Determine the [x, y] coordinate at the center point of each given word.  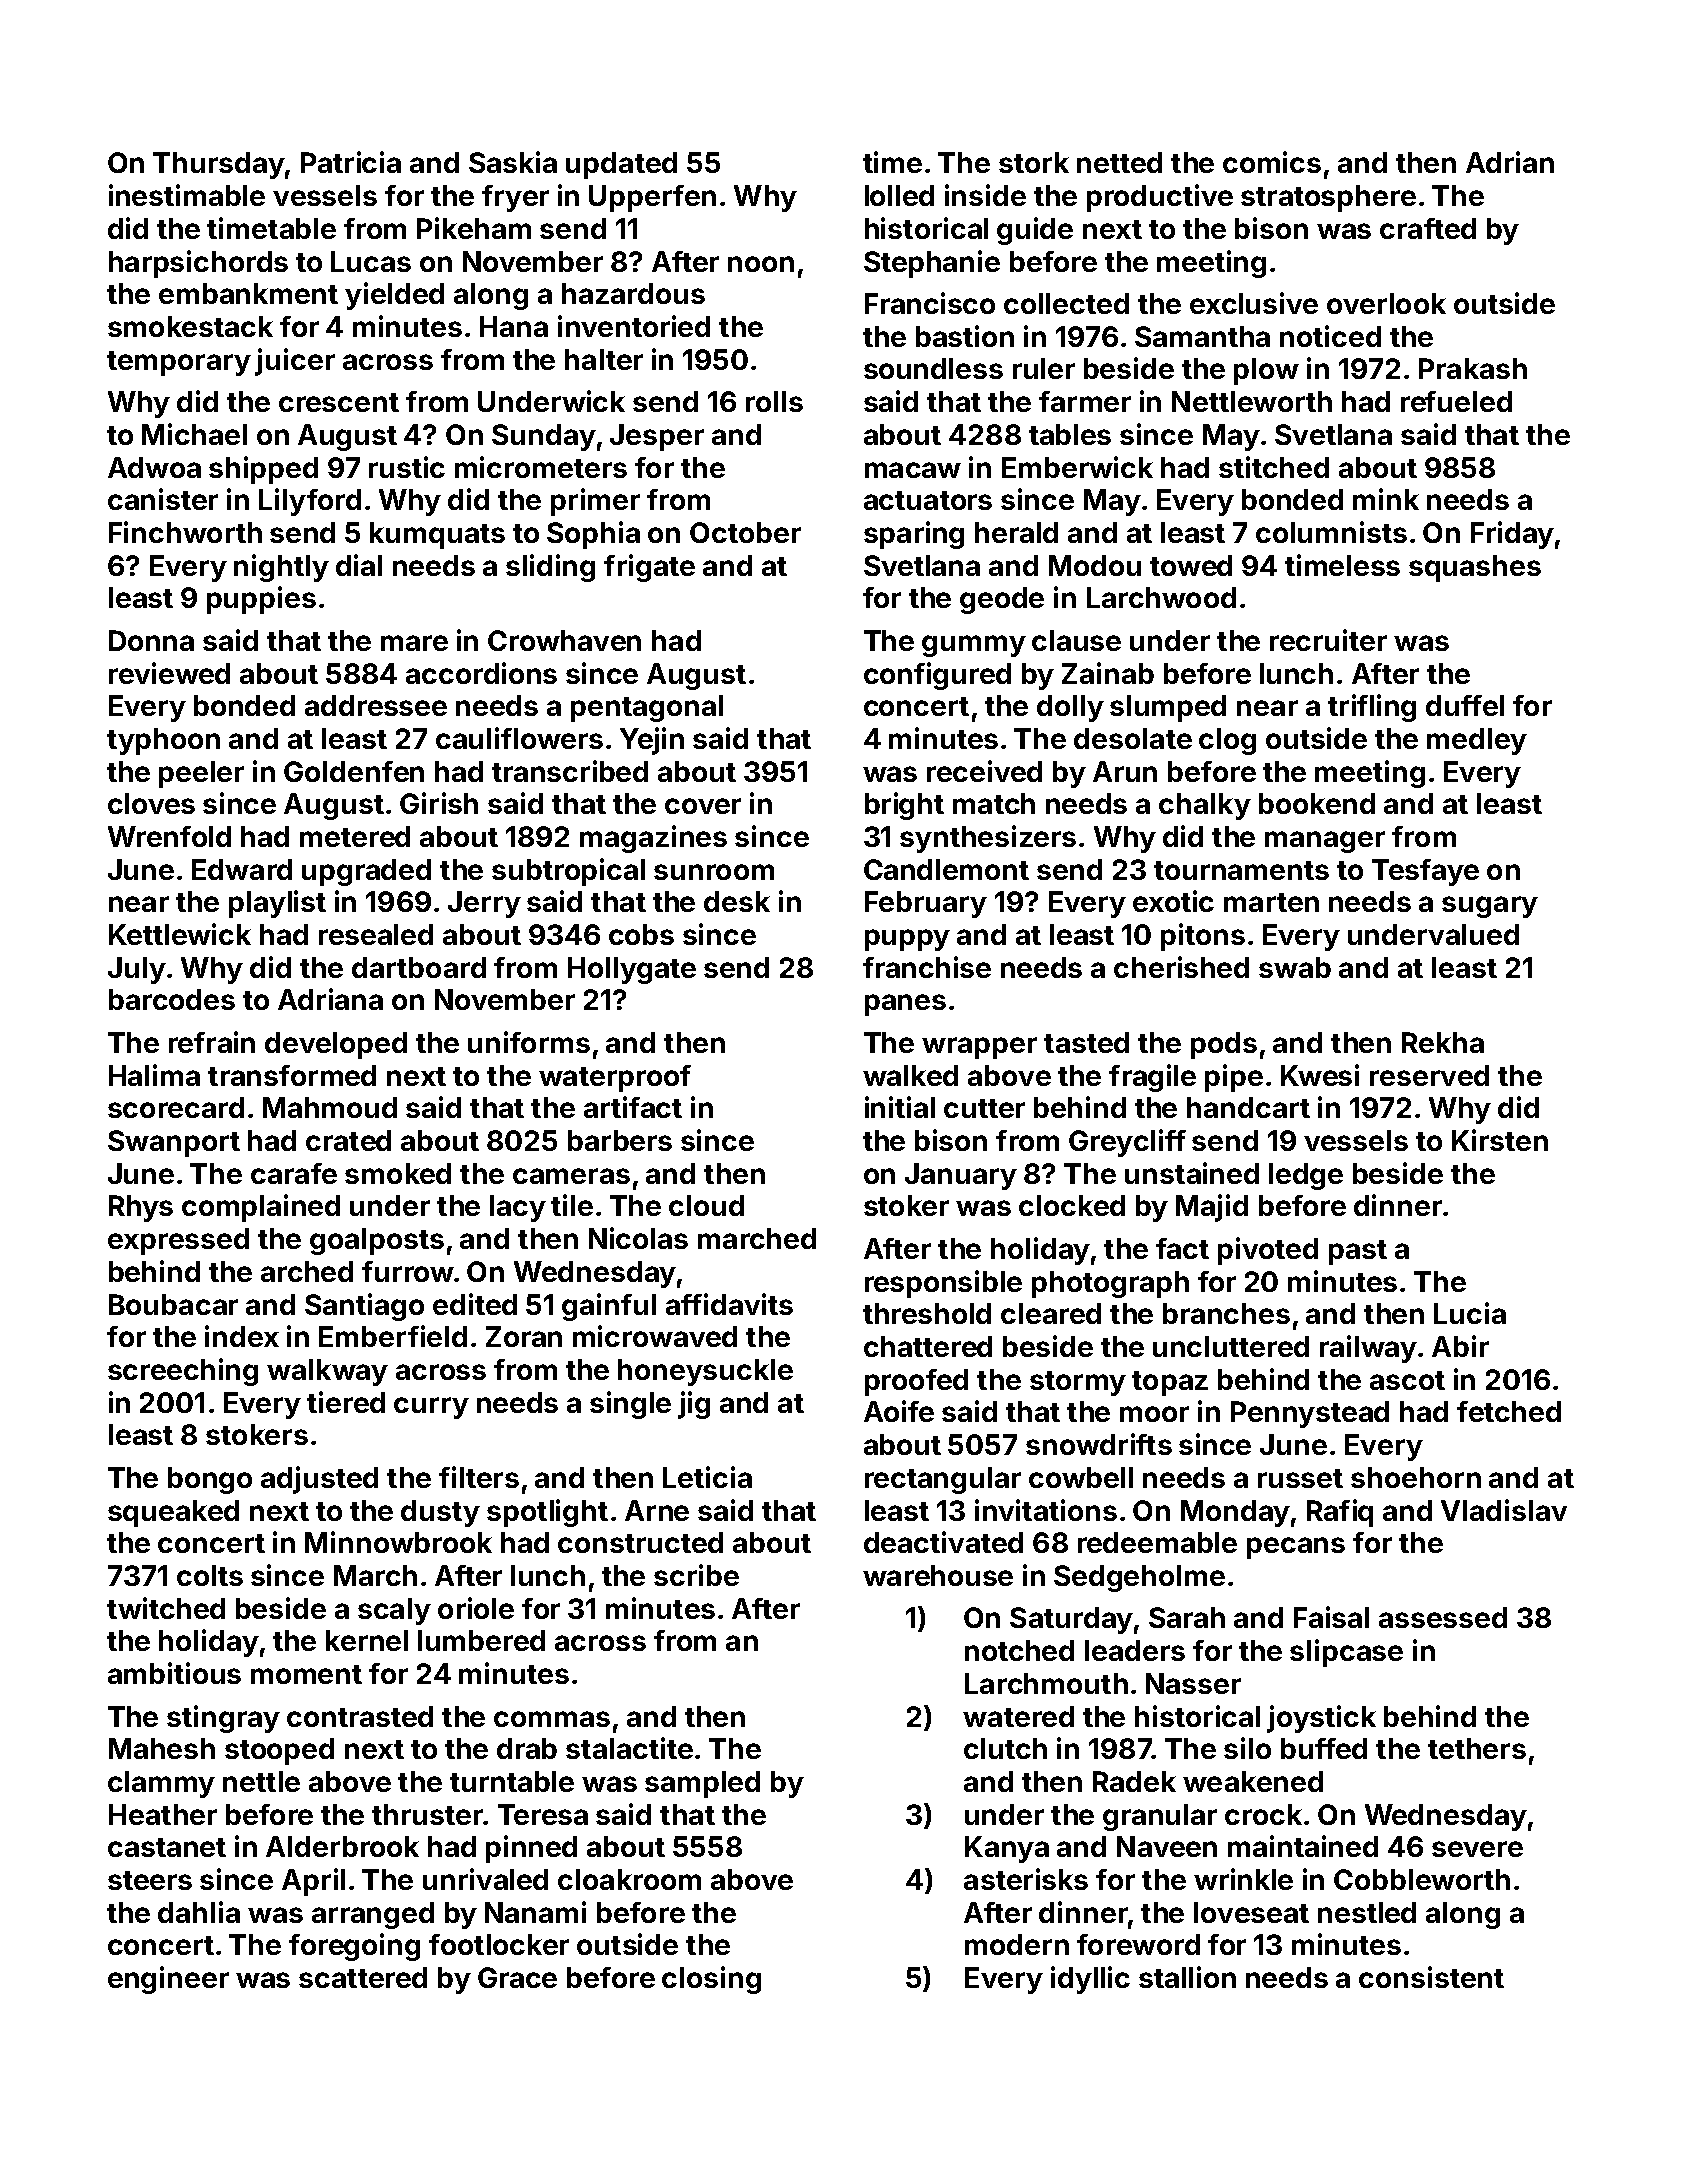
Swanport [174, 1143]
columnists [1331, 532]
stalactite [629, 1748]
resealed [376, 934]
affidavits [729, 1304]
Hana [514, 326]
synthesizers [988, 839]
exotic [1173, 901]
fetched [1509, 1411]
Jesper [657, 437]
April [313, 1882]
